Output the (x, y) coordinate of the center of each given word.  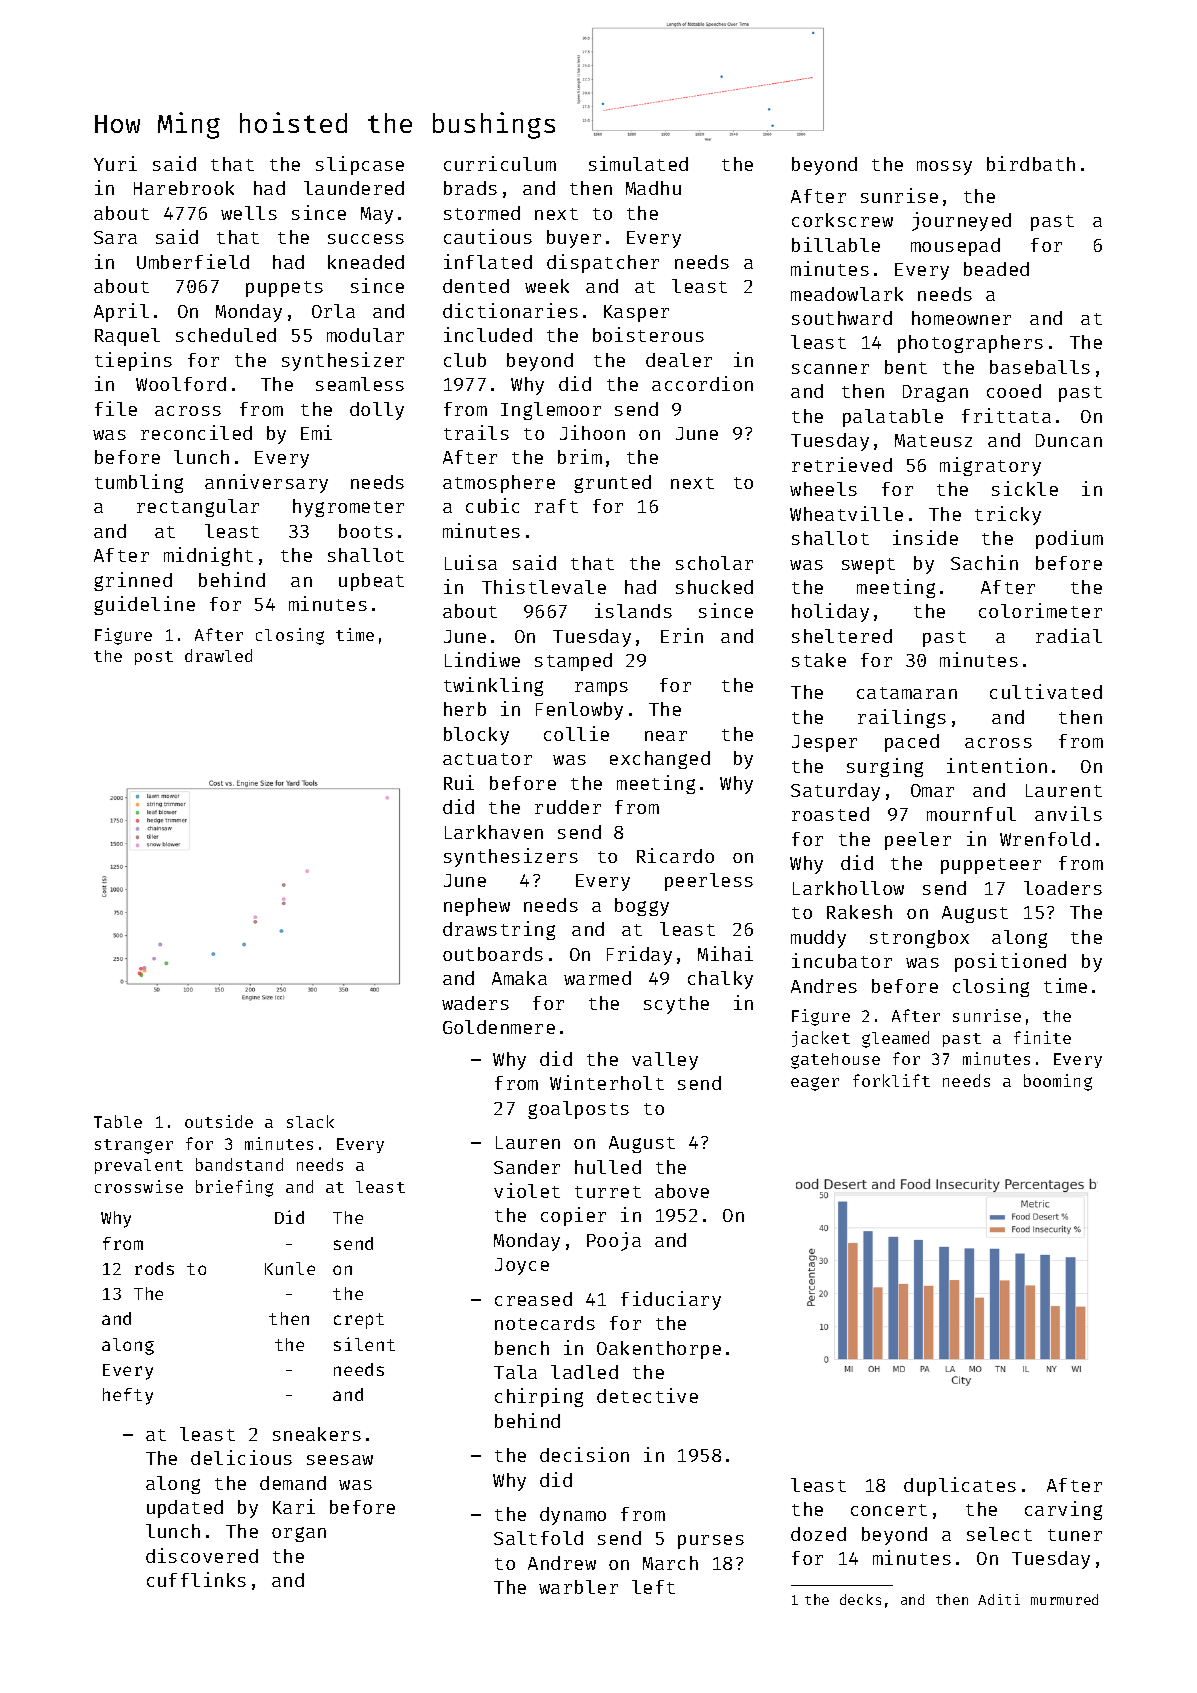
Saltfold (538, 1538)
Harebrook (184, 188)
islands (633, 610)
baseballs (1040, 367)
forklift (891, 1080)
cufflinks (196, 1579)
